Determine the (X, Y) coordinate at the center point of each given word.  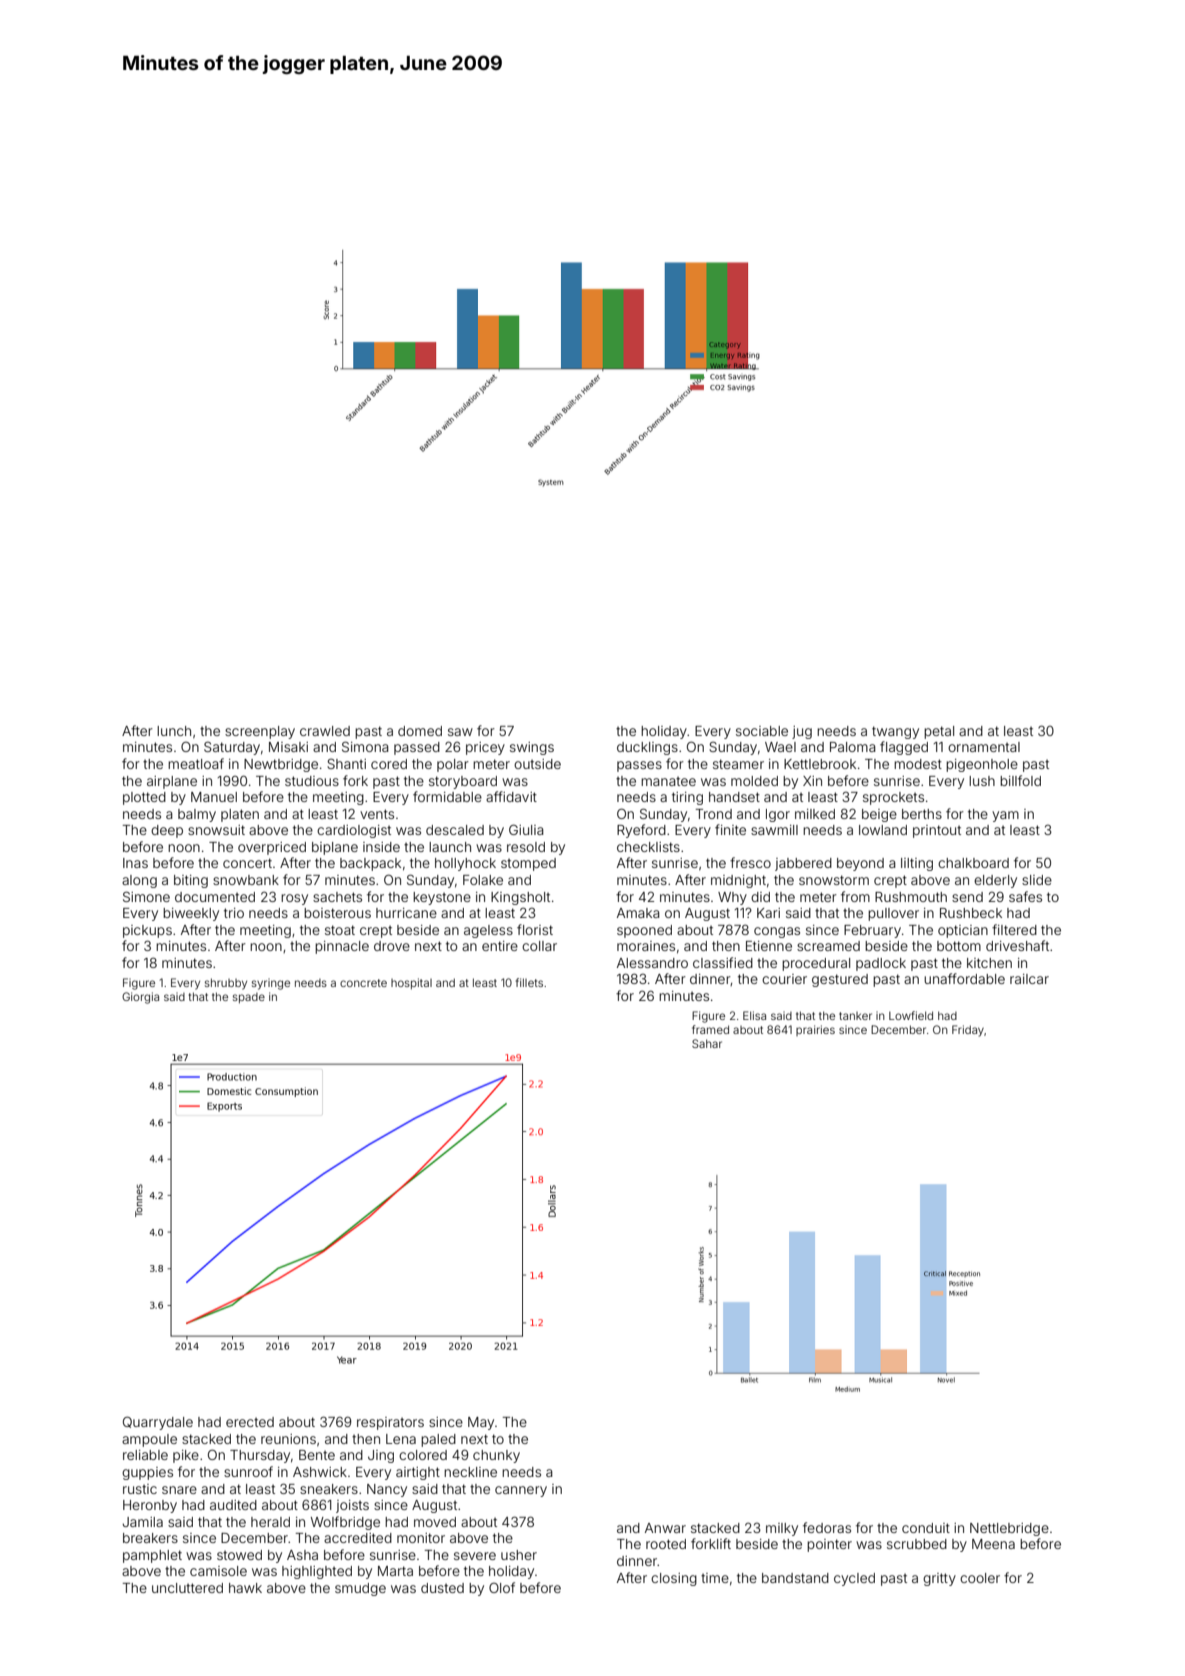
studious (312, 781)
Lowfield (911, 1015)
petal (939, 732)
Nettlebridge (1009, 1529)
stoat (340, 930)
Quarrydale (158, 1423)
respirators (390, 1423)
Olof (502, 1587)
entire (500, 946)
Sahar (707, 1043)
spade (249, 998)
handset (734, 797)
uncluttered (187, 1588)
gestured (840, 980)
